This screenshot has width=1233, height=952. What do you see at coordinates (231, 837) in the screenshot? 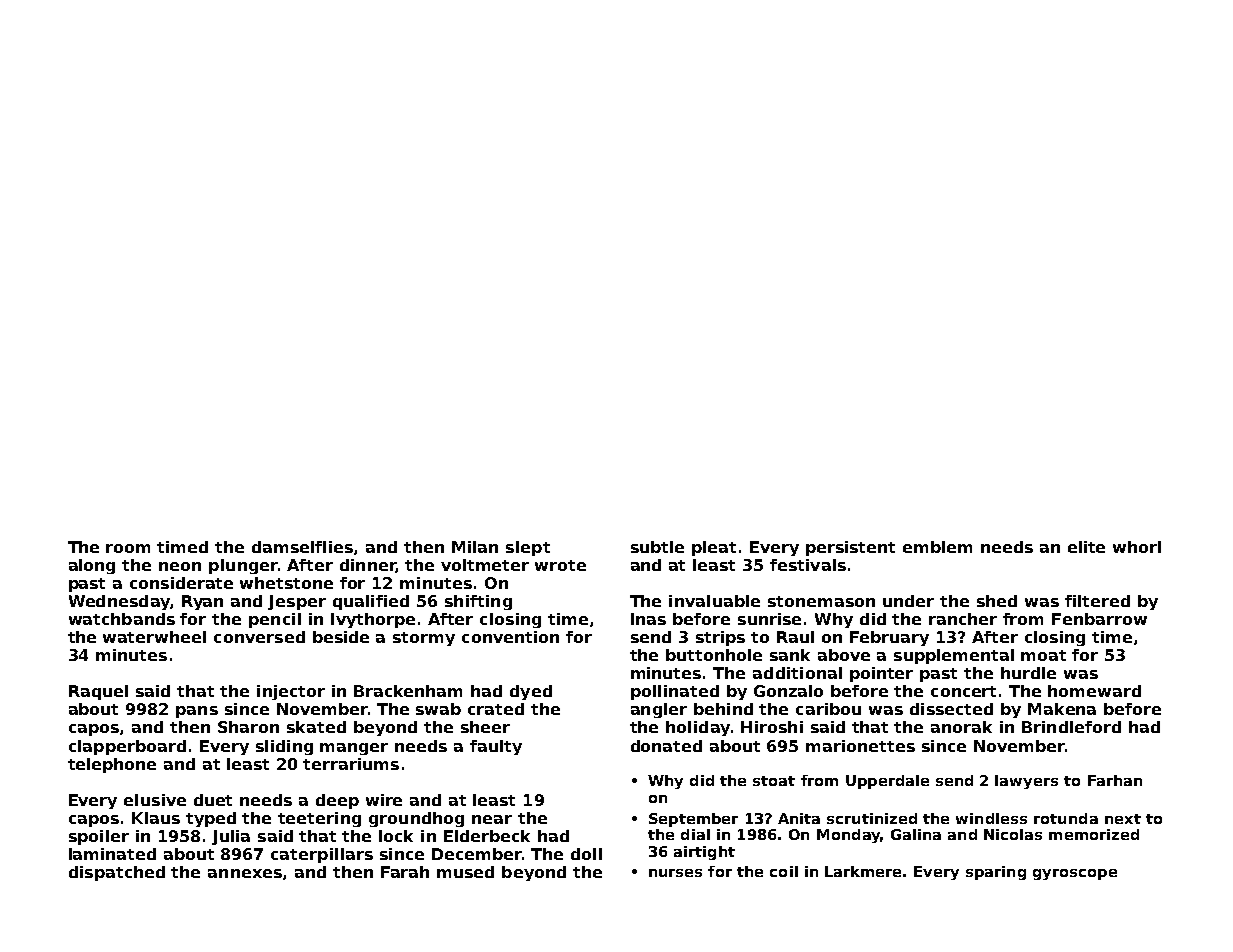
I see `Julia` at bounding box center [231, 837].
